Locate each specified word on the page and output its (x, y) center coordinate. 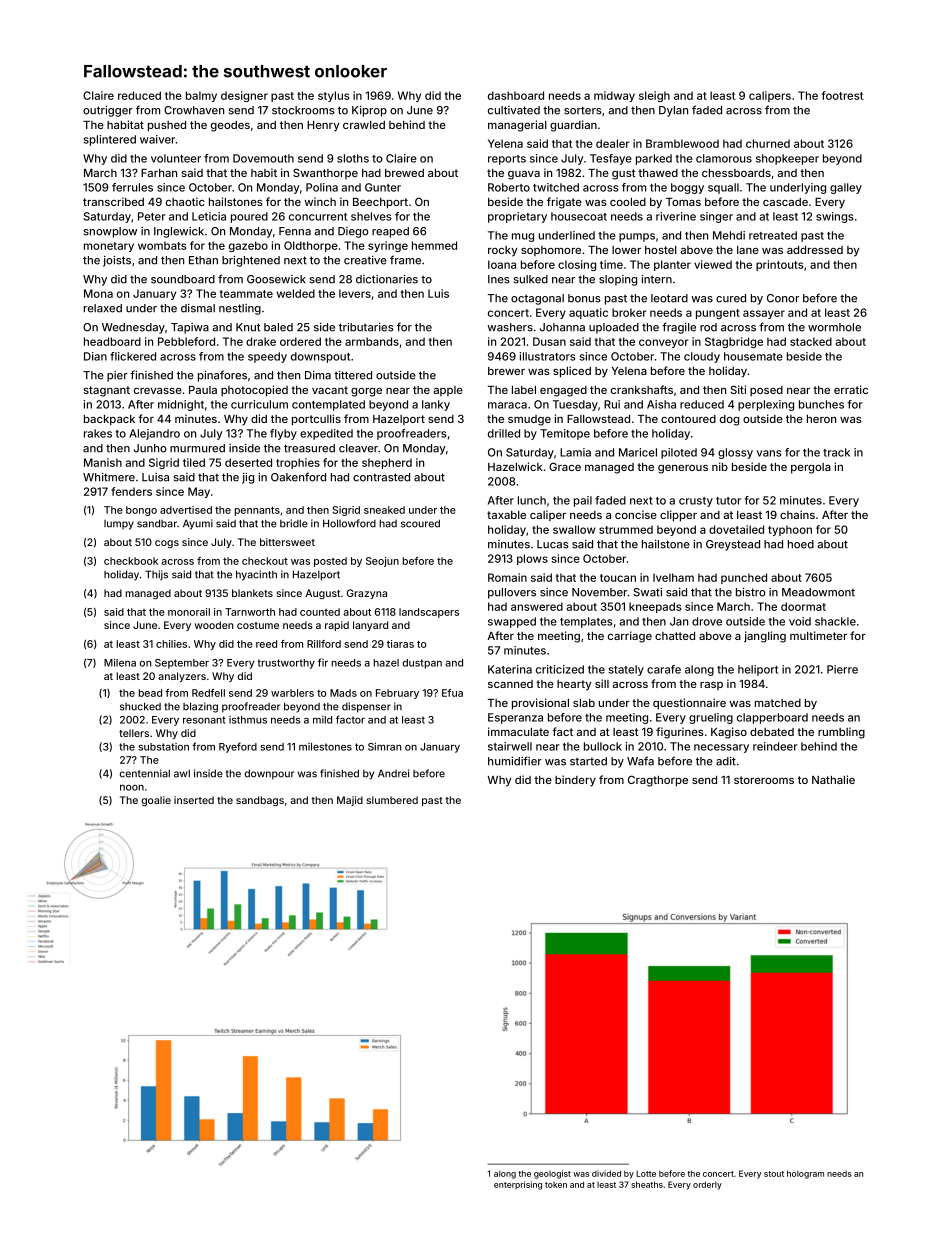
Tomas (683, 202)
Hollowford (349, 523)
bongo (141, 511)
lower (626, 250)
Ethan (203, 260)
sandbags (260, 801)
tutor (728, 501)
